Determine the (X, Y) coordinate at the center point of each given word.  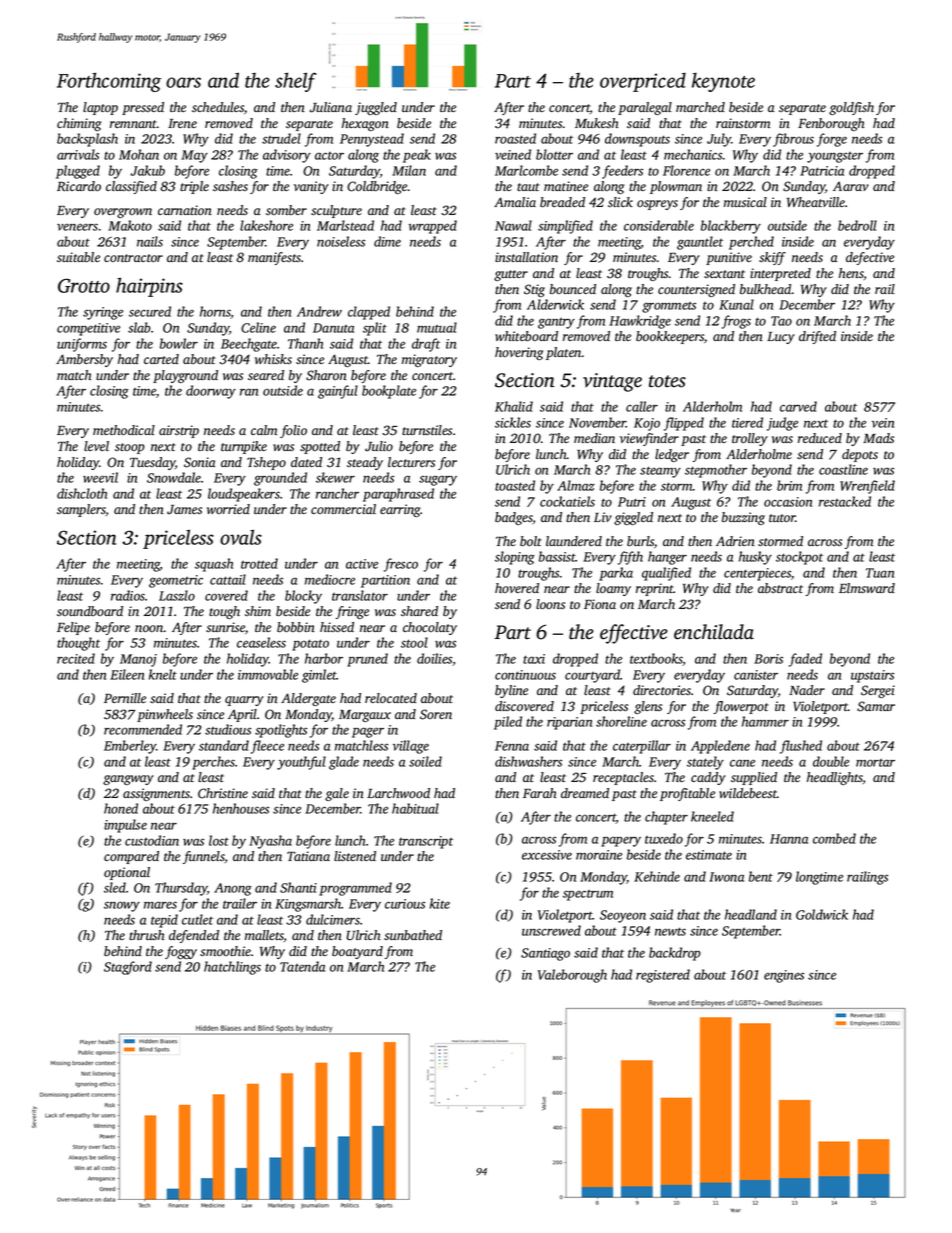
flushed (801, 747)
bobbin (296, 627)
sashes (230, 186)
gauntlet (700, 243)
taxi (534, 659)
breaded (562, 202)
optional (127, 873)
